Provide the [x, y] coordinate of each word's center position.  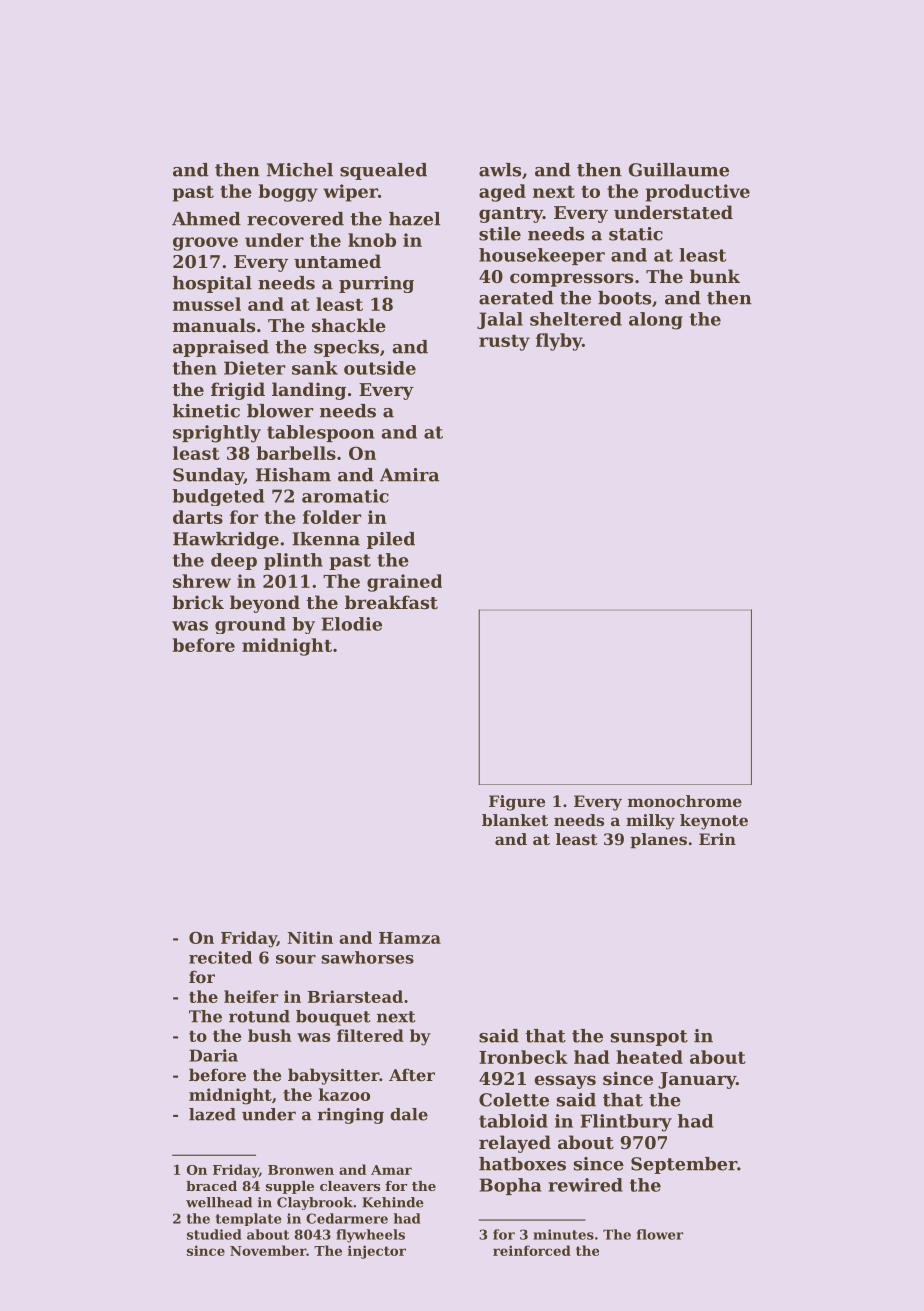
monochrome [685, 801]
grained [404, 583]
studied [214, 1234]
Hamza [410, 938]
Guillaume [679, 170]
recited [220, 957]
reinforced [532, 1250]
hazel [414, 219]
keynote [714, 822]
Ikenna [326, 539]
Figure [517, 803]
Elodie [351, 624]
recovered [295, 219]
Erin [717, 839]
